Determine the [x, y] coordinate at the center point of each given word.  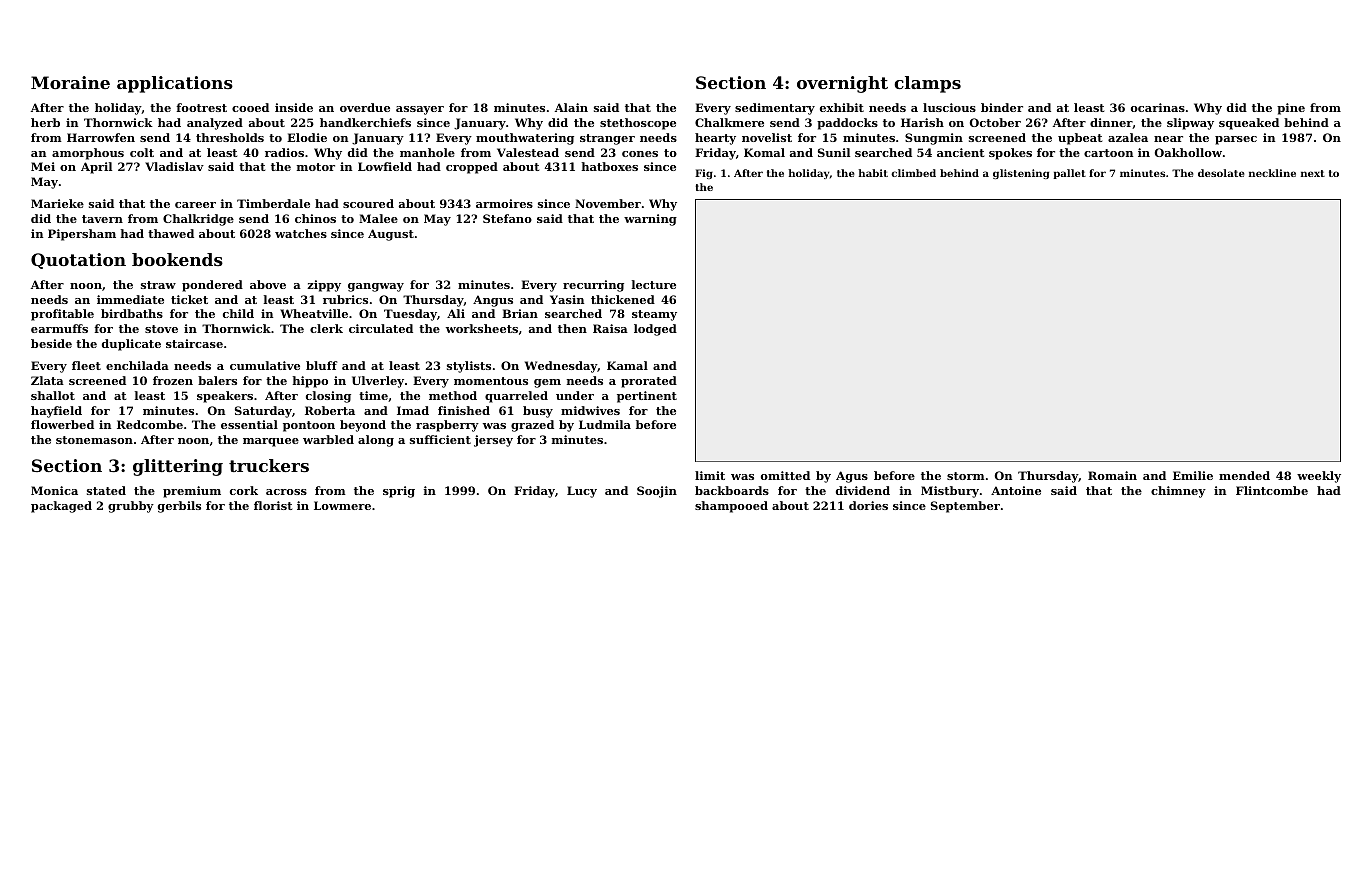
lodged [655, 330]
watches [301, 233]
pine [1291, 109]
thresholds [230, 137]
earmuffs [59, 328]
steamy [654, 315]
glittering [178, 467]
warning [650, 220]
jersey [493, 441]
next [1313, 173]
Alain [571, 107]
